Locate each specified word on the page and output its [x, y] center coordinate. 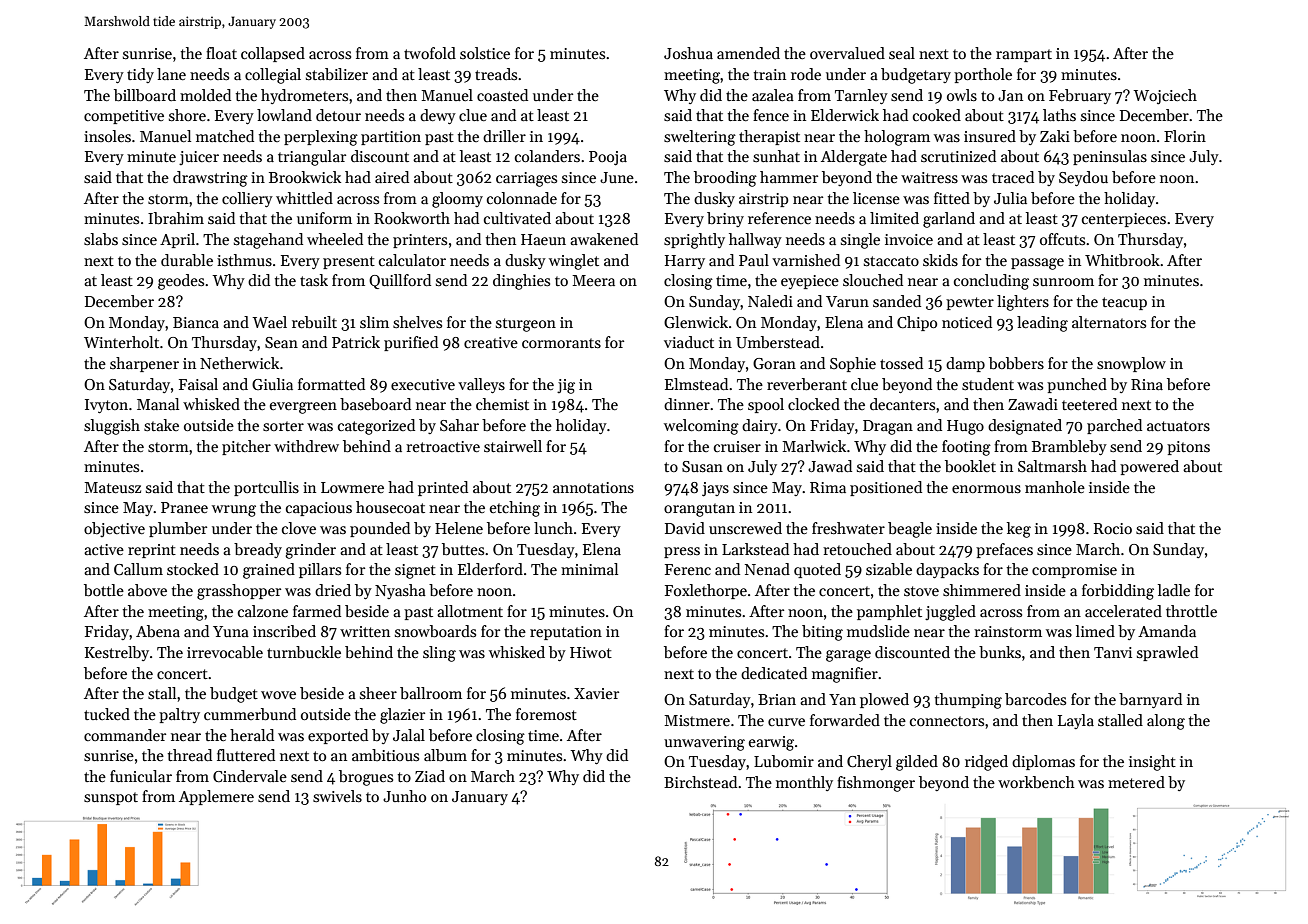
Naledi [770, 301]
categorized [376, 427]
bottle [104, 590]
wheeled [335, 239]
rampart [1024, 55]
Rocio [1113, 528]
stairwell [513, 446]
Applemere [216, 797]
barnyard [1150, 700]
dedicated [774, 673]
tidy [140, 75]
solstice [485, 53]
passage [1037, 264]
